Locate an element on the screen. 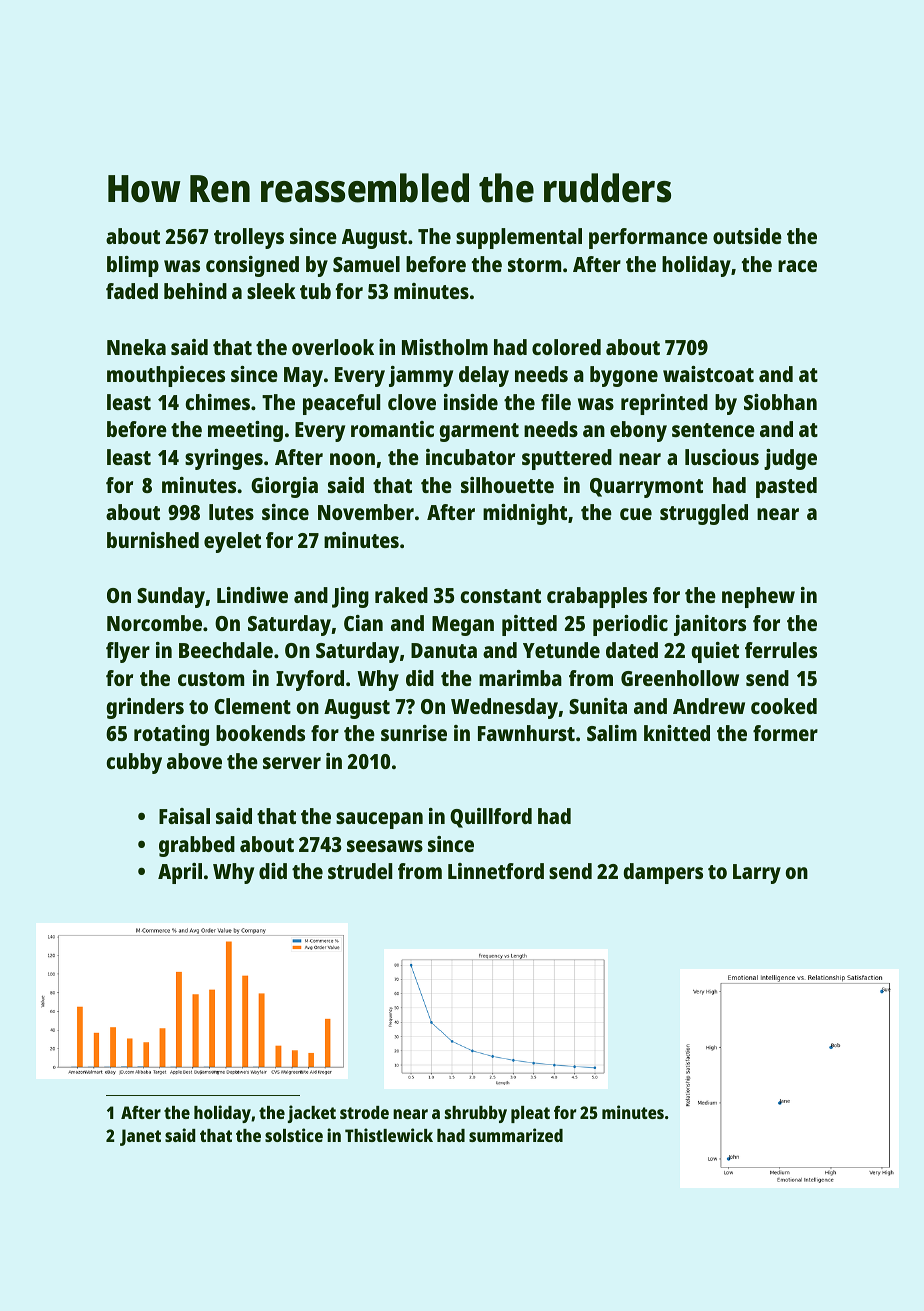  jacket is located at coordinates (312, 1114).
